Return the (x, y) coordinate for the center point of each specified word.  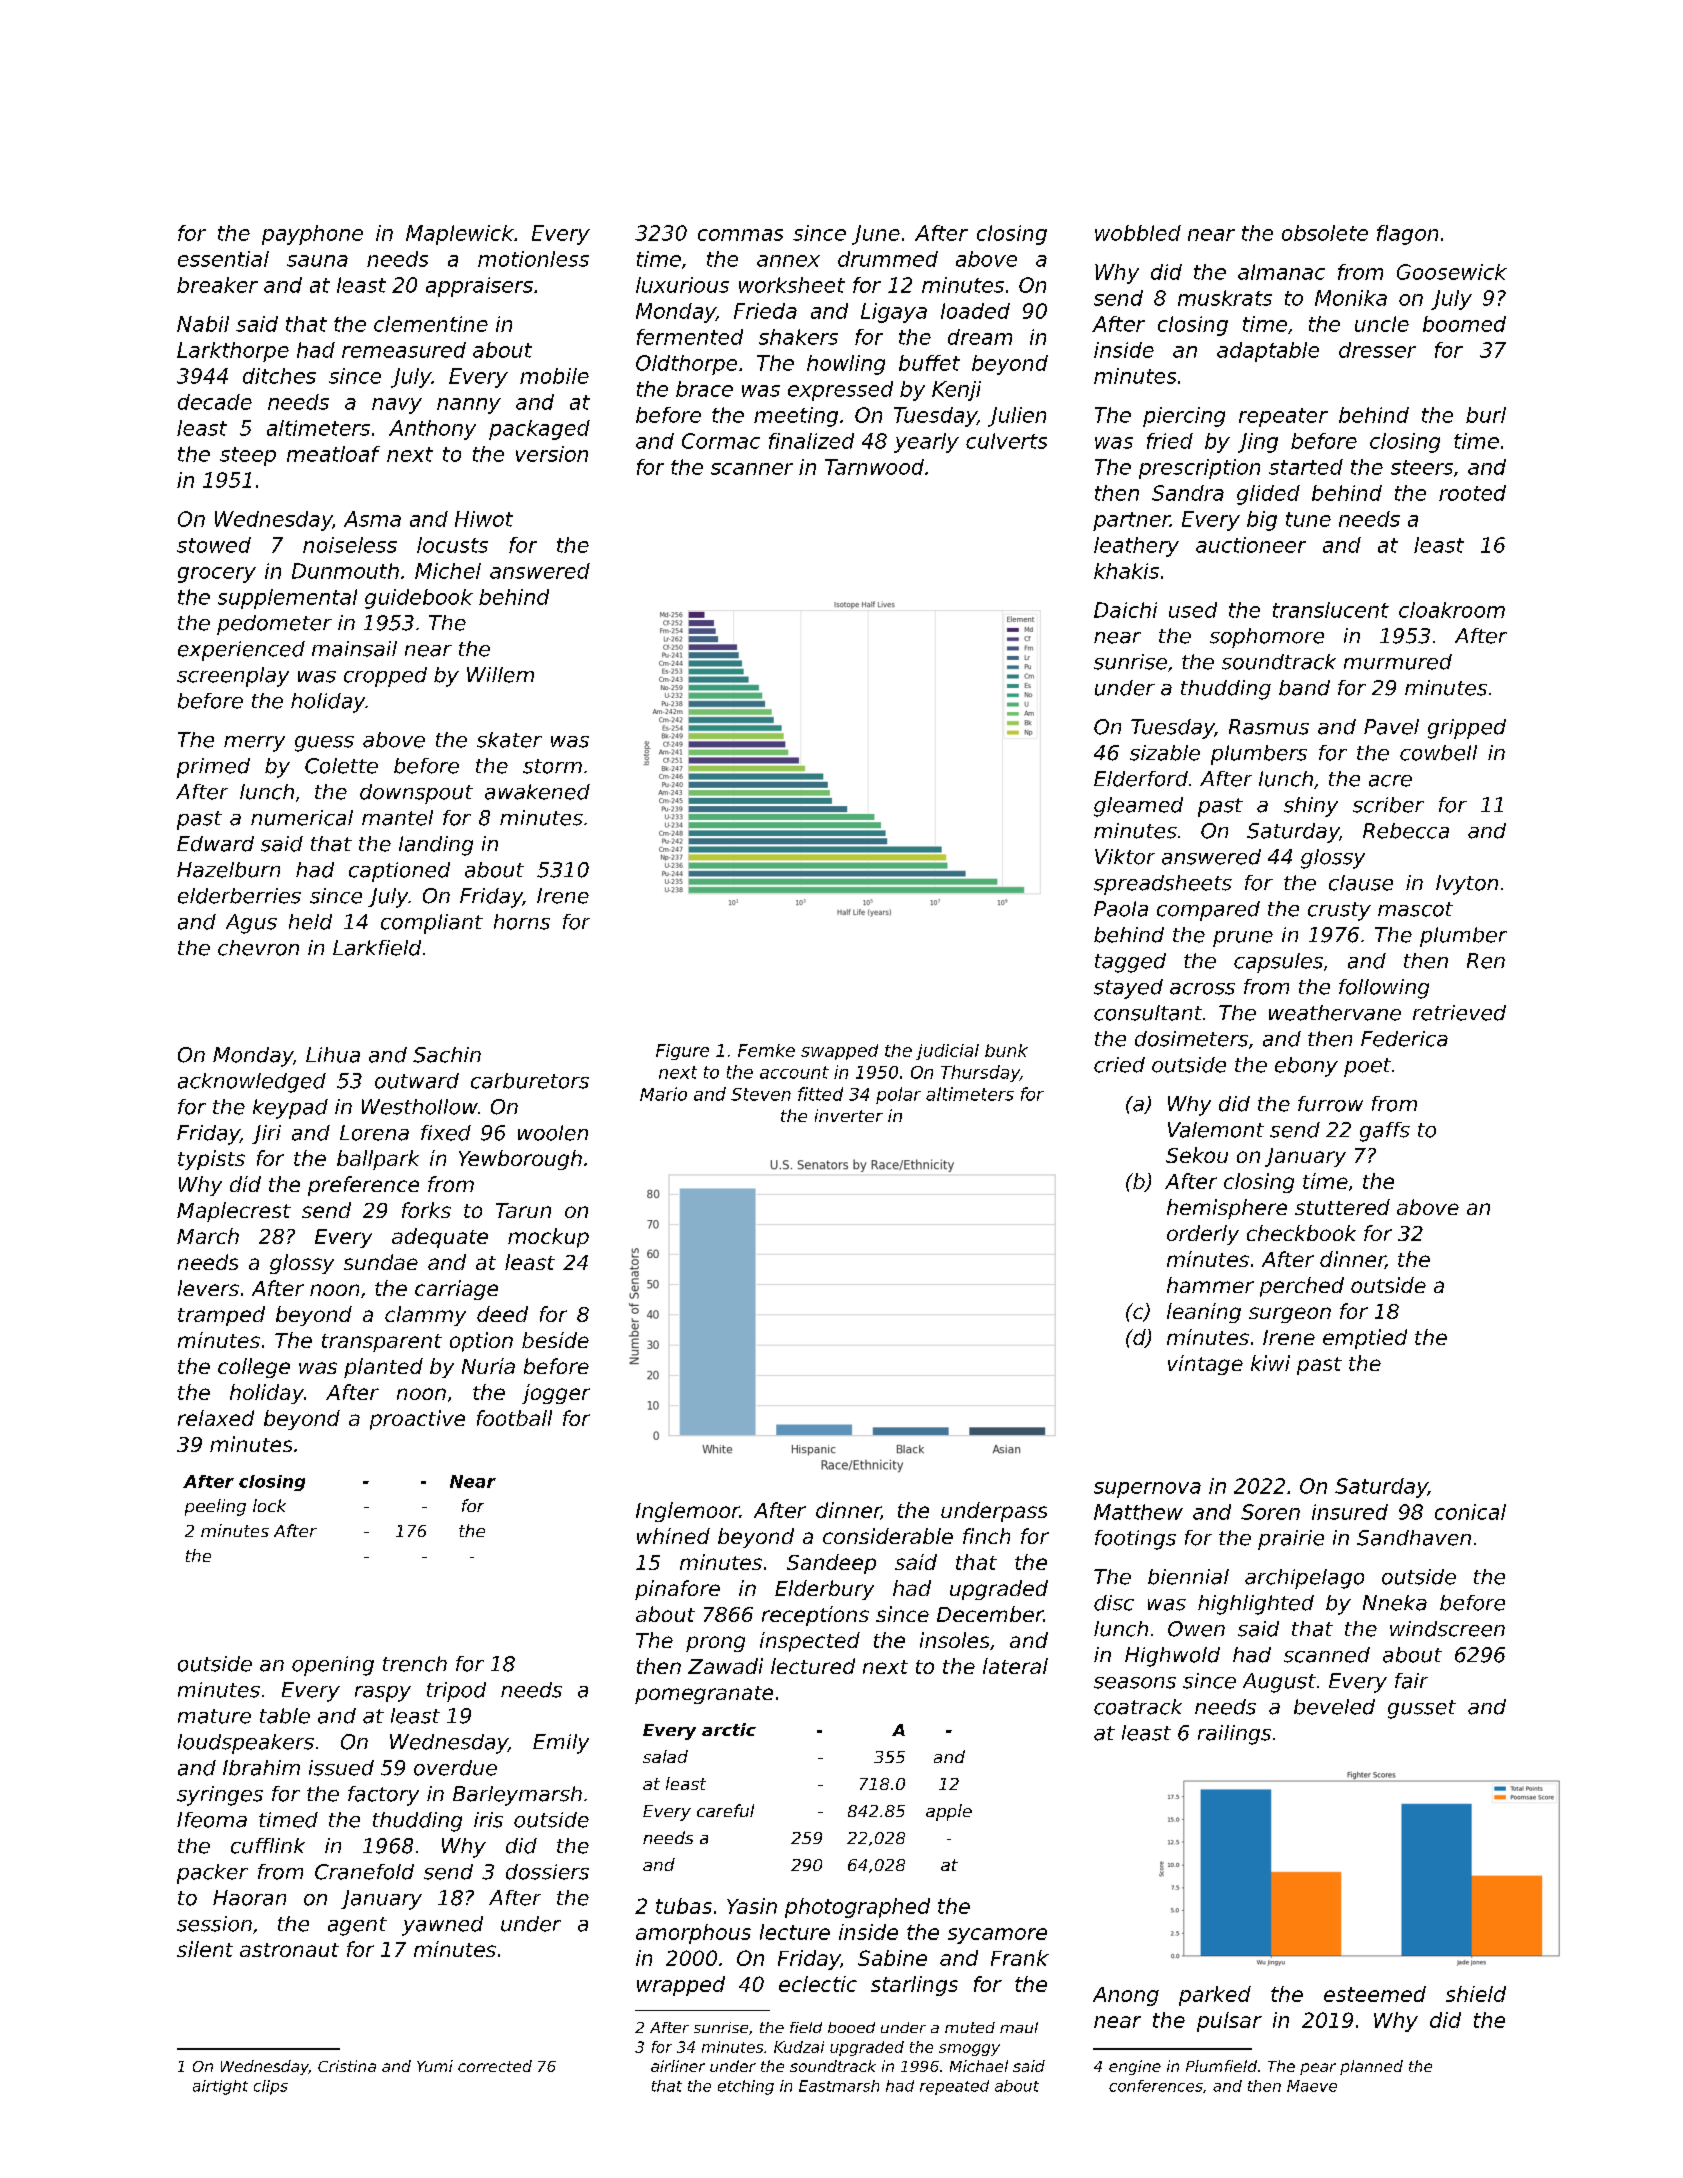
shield (1476, 1994)
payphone (312, 235)
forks (426, 1210)
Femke (766, 1050)
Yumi (435, 2066)
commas (740, 235)
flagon (1407, 235)
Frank (1020, 1958)
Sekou (1197, 1155)
